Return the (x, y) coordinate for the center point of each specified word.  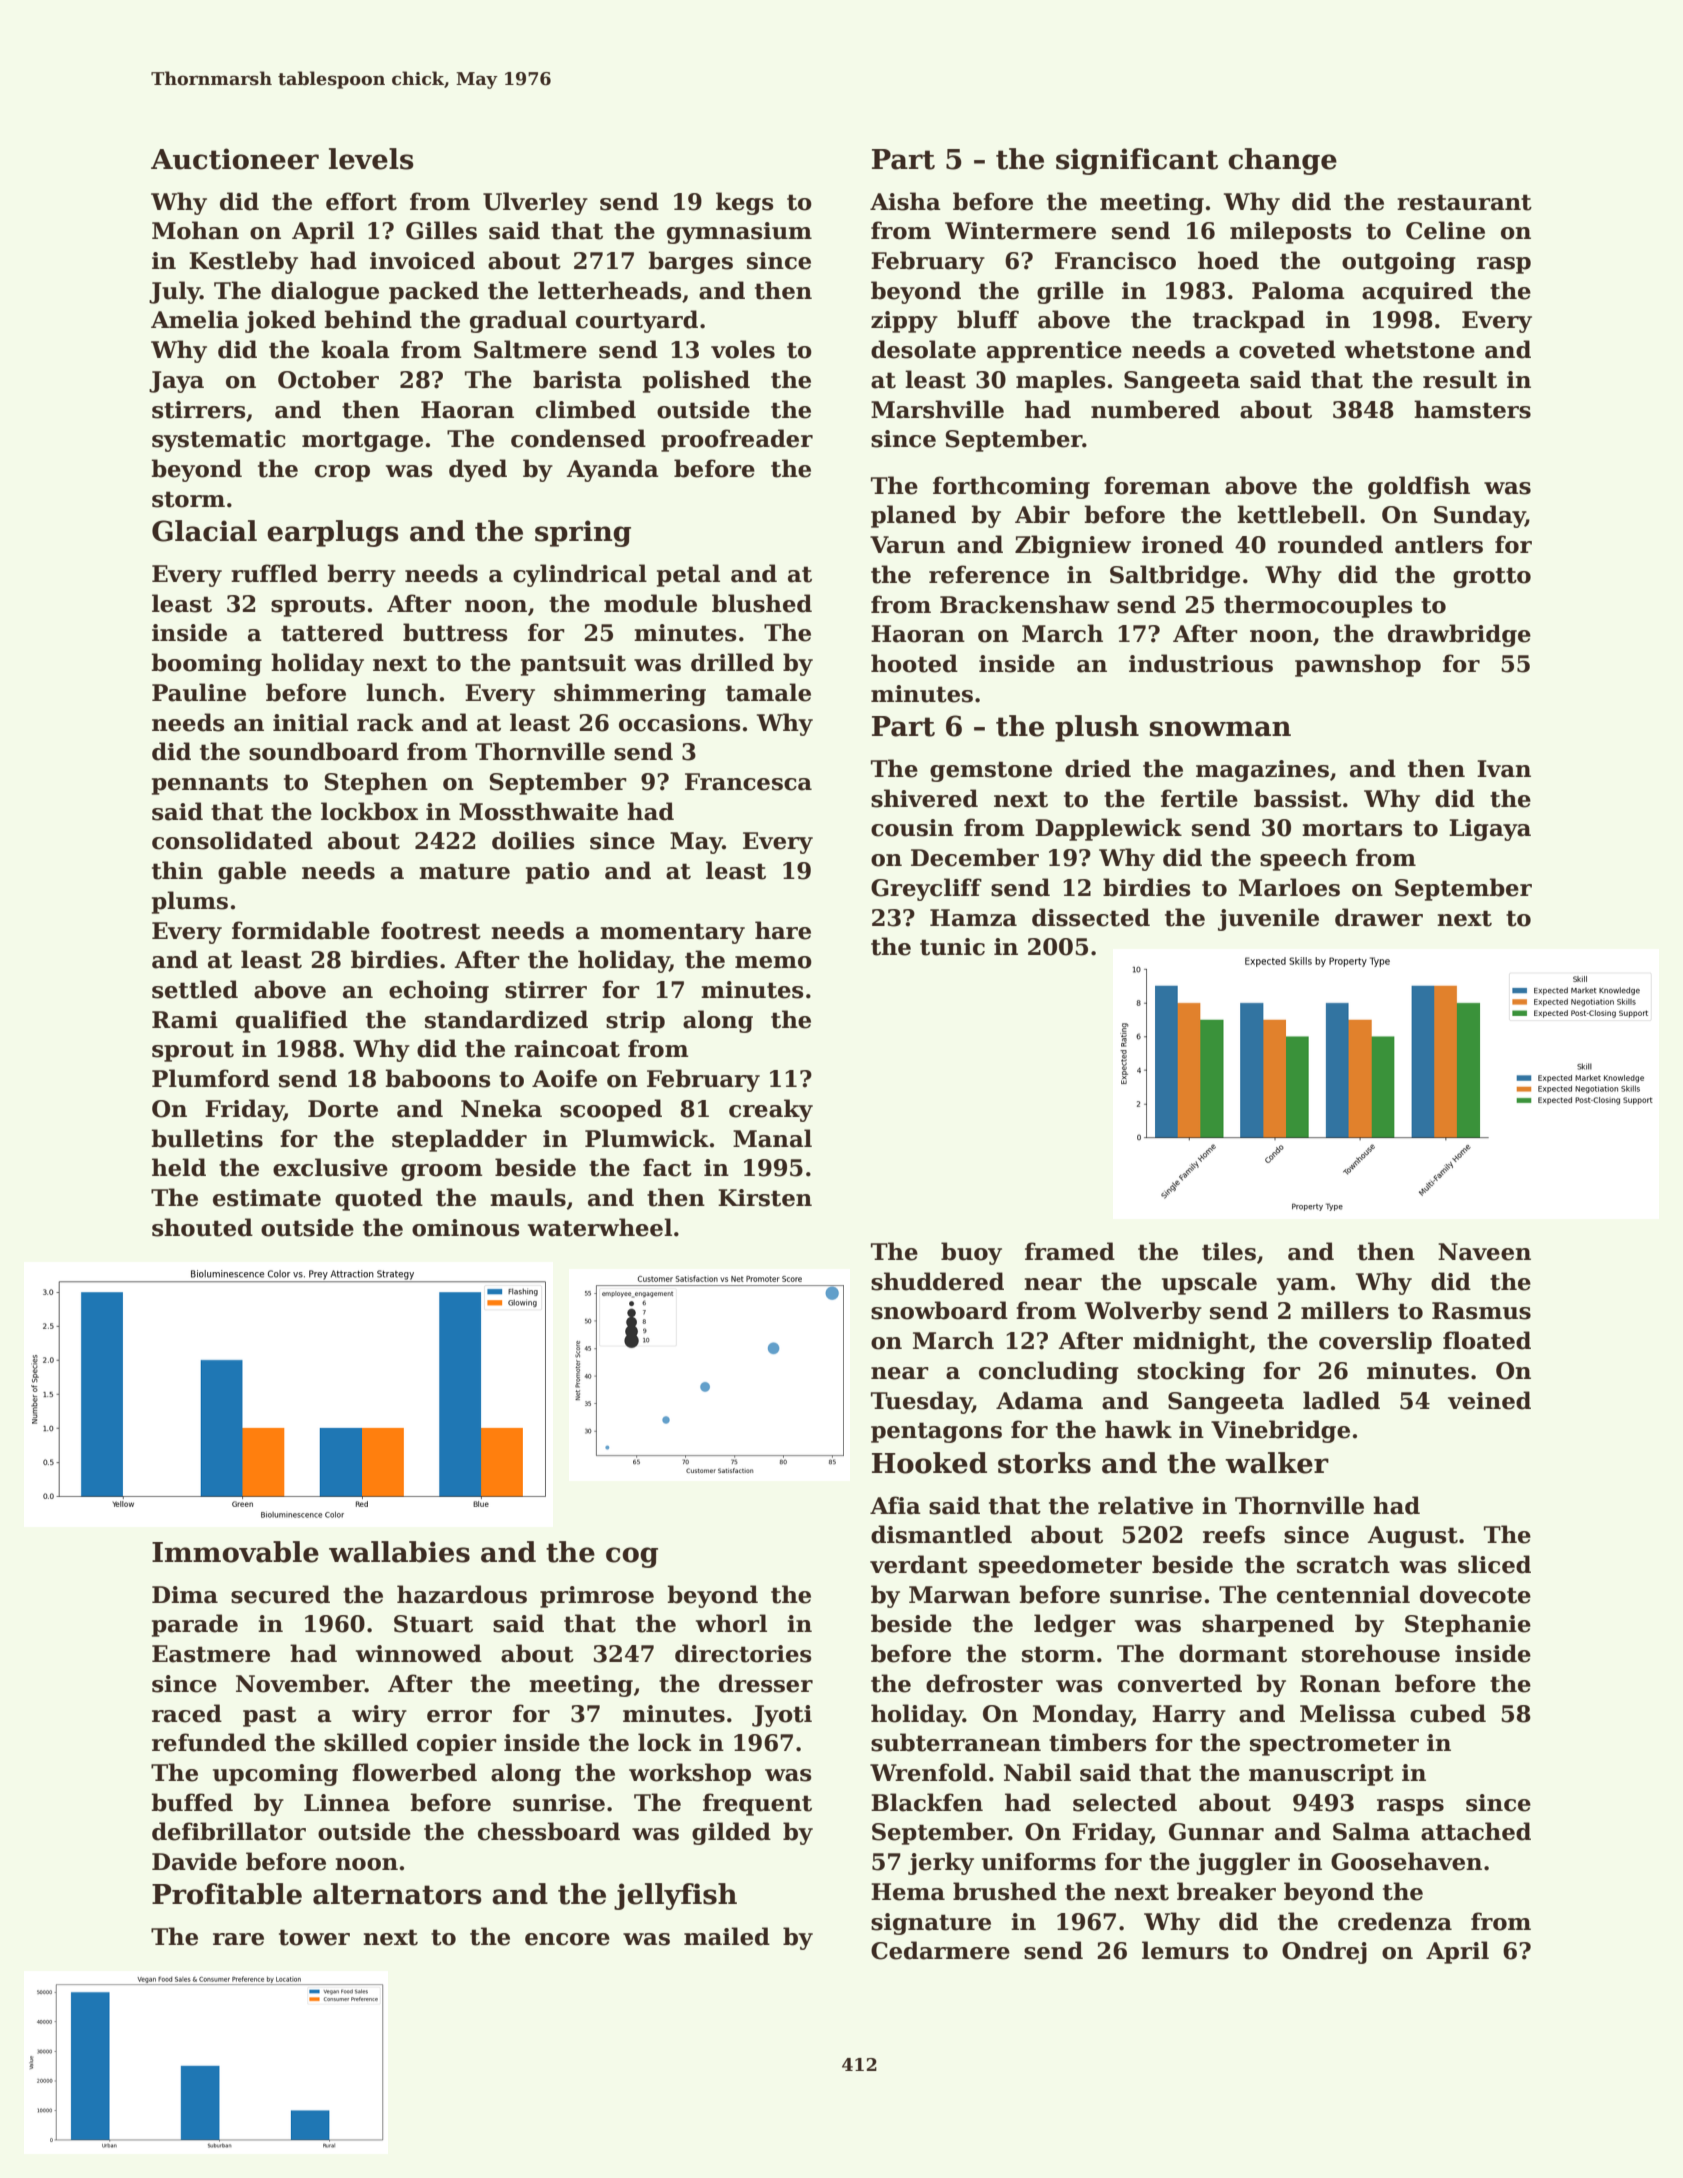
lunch (402, 692)
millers (1345, 1310)
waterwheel (600, 1227)
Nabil (1037, 1772)
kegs (745, 203)
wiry (379, 1716)
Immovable (235, 1552)
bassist (1298, 798)
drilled (732, 662)
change (1282, 161)
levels (371, 159)
